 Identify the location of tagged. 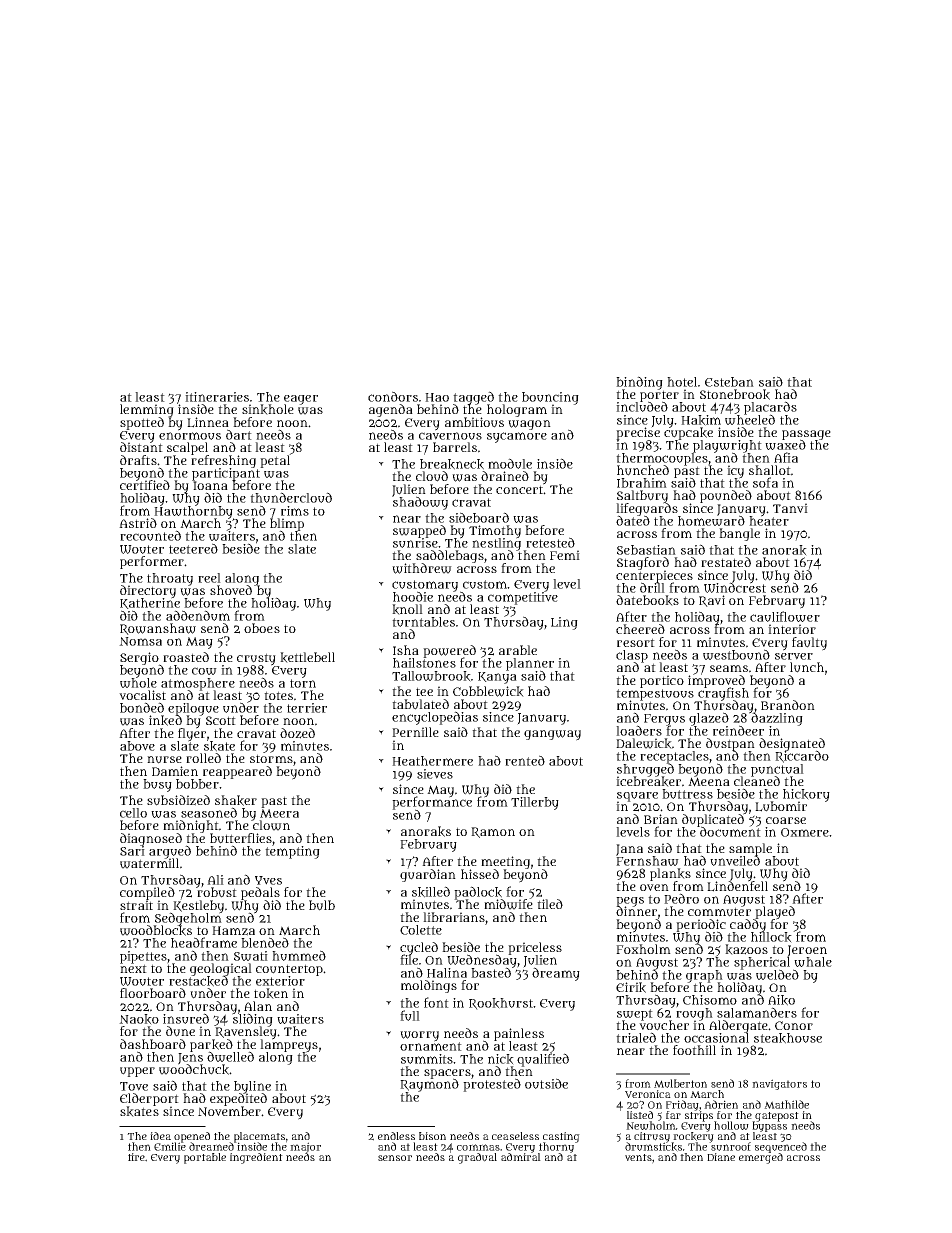
(473, 398).
